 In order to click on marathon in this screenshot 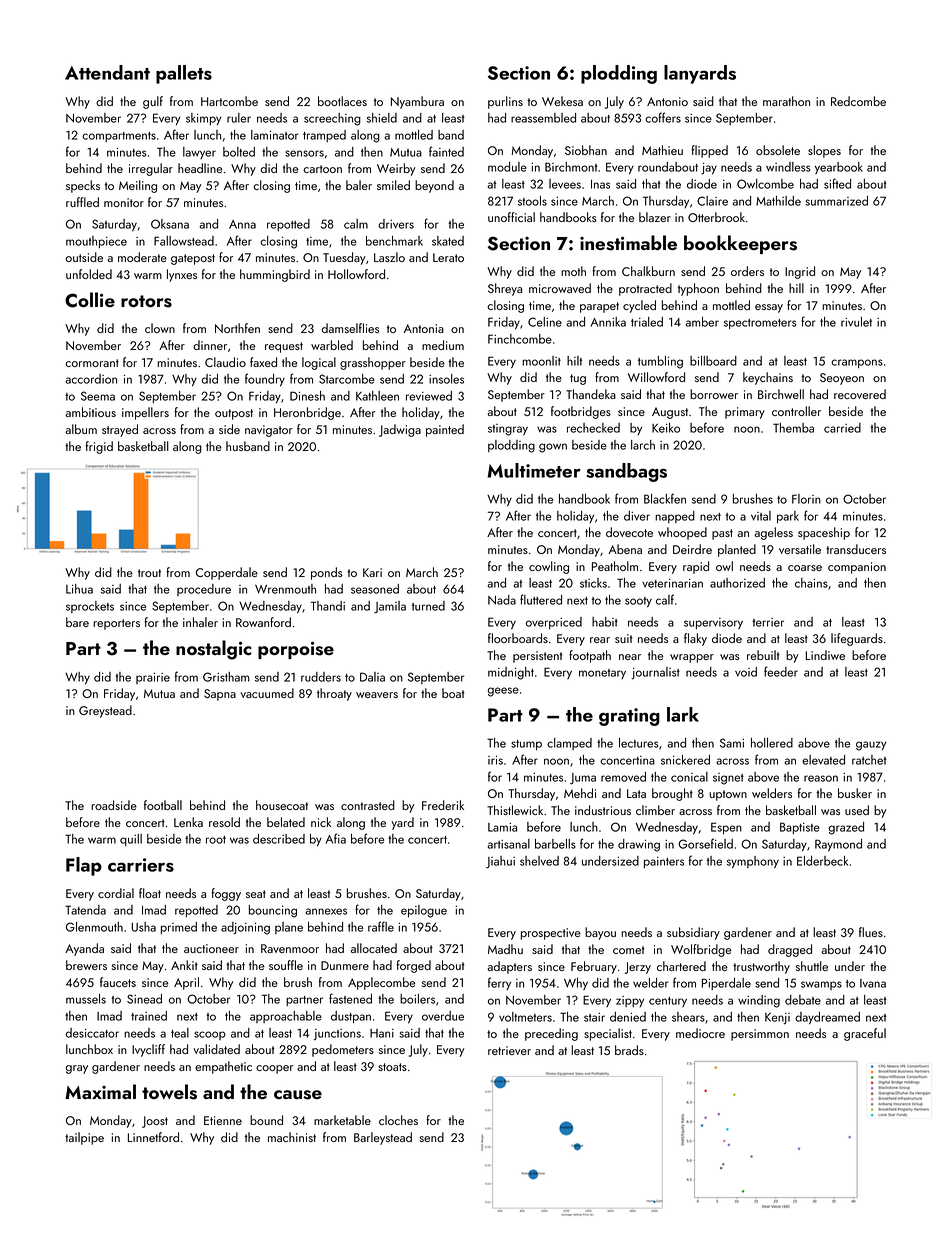, I will do `click(786, 101)`.
